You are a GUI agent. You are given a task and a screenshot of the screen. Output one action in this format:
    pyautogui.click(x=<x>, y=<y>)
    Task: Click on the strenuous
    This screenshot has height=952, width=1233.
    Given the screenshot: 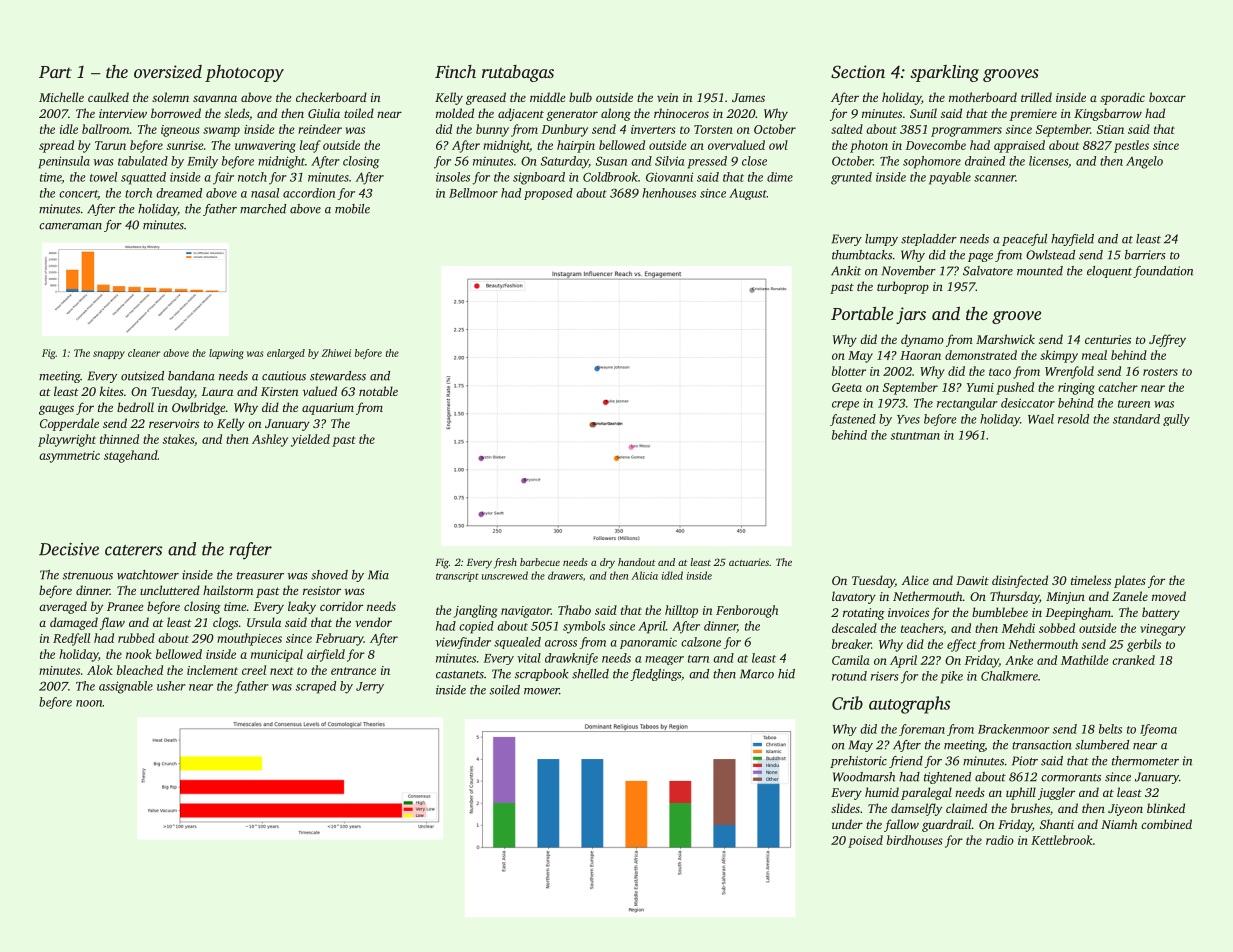 What is the action you would take?
    pyautogui.click(x=88, y=576)
